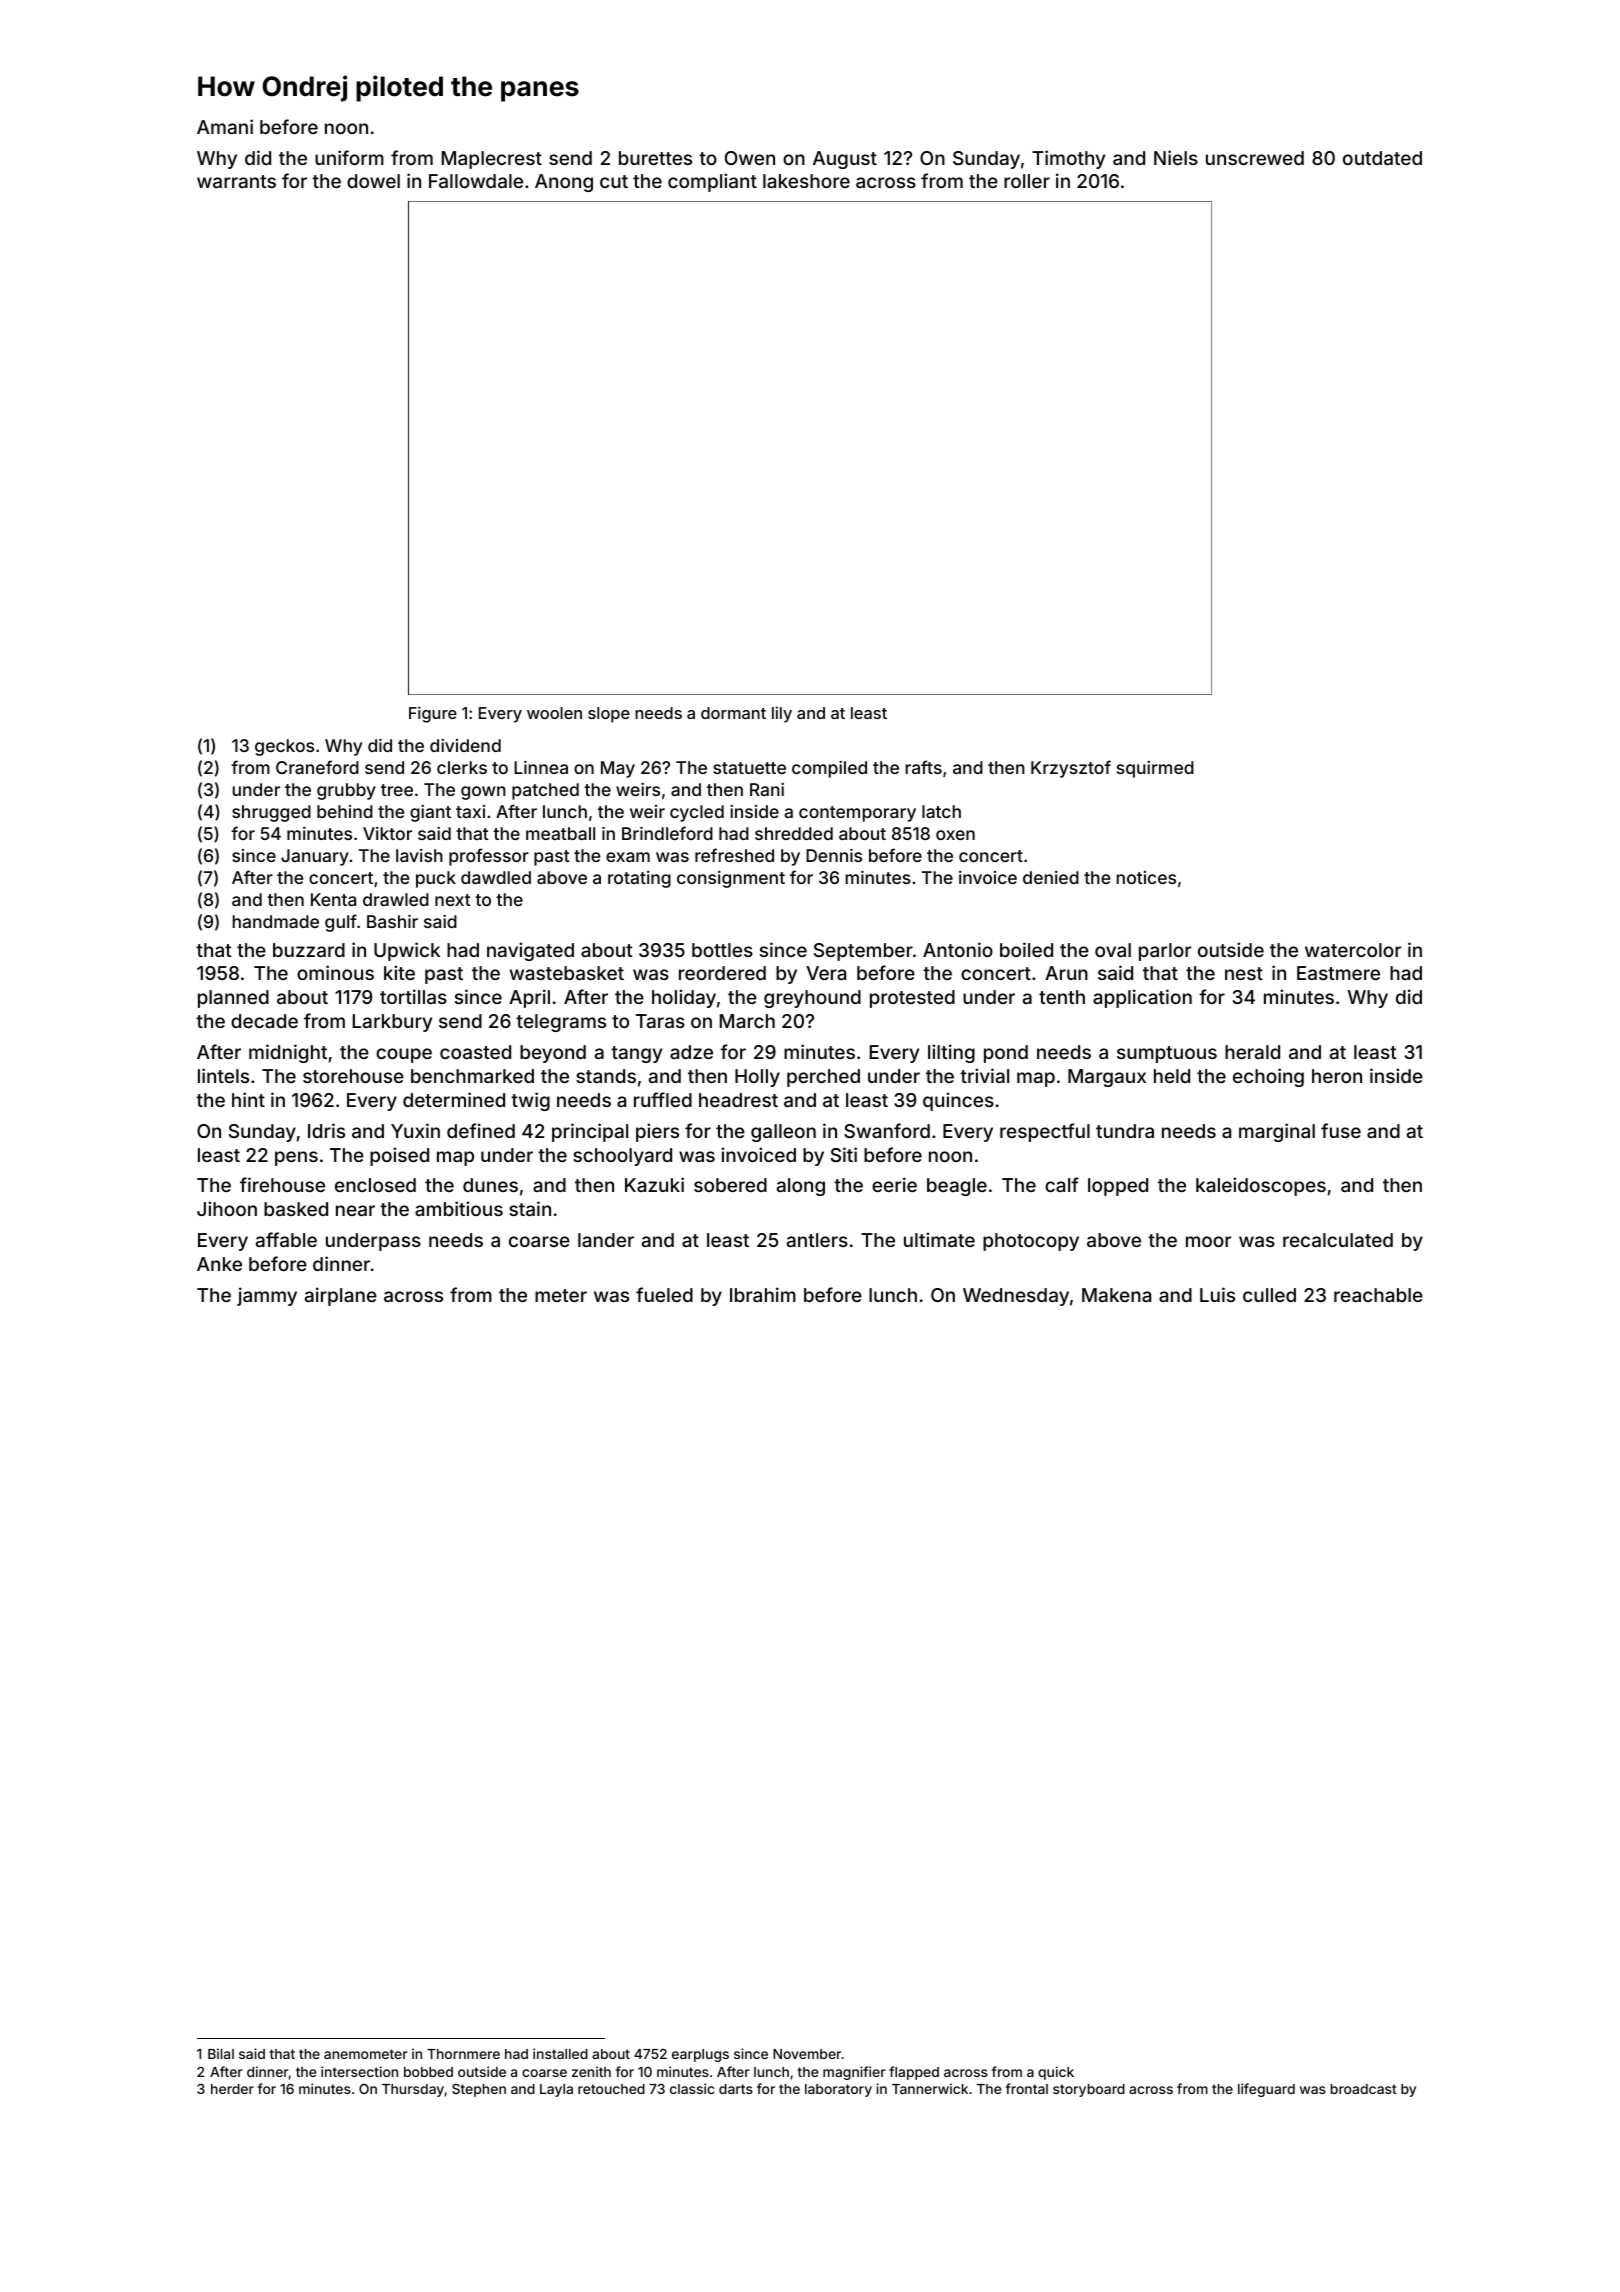  What do you see at coordinates (1176, 157) in the image?
I see `Niels` at bounding box center [1176, 157].
